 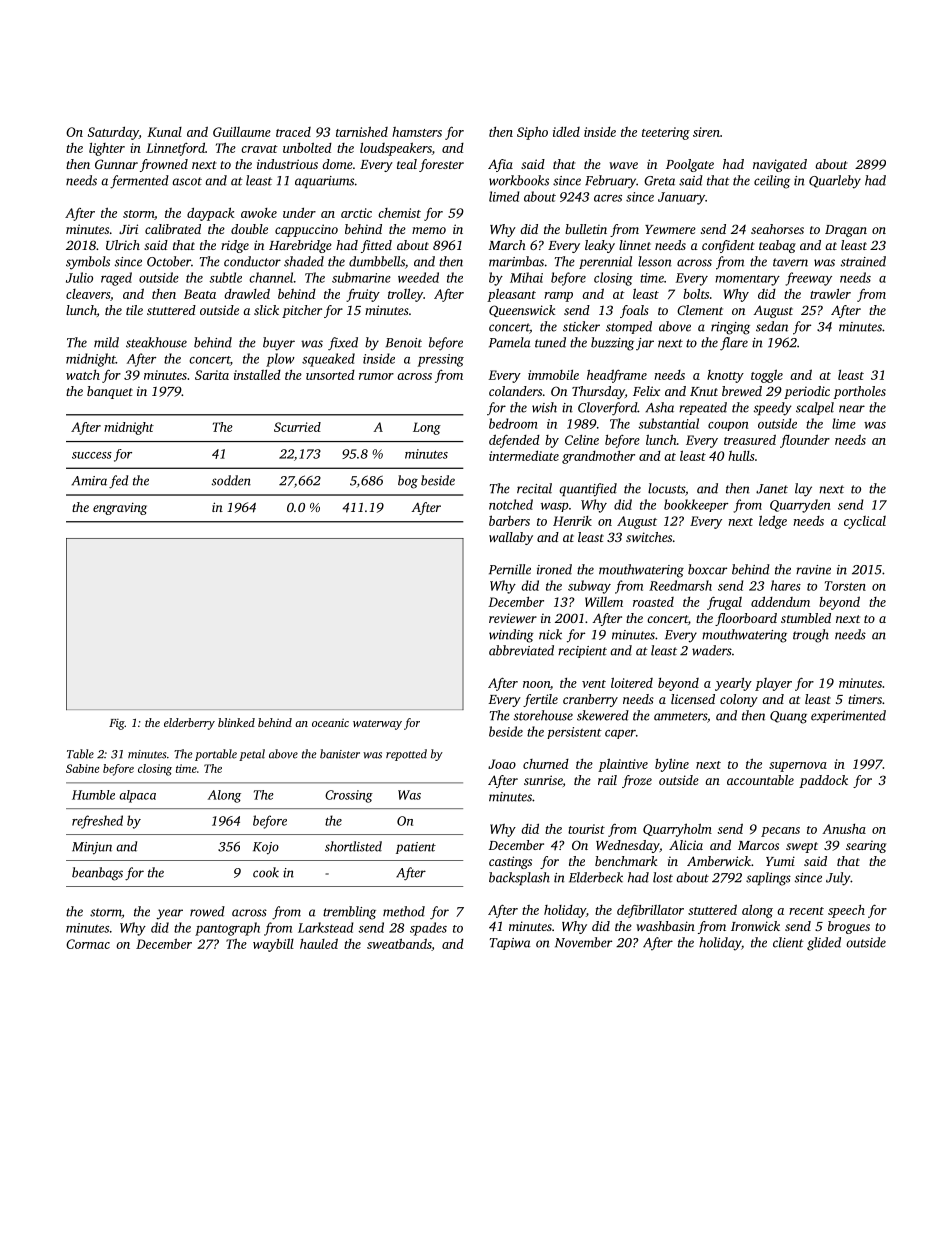 I want to click on waybill, so click(x=273, y=945).
